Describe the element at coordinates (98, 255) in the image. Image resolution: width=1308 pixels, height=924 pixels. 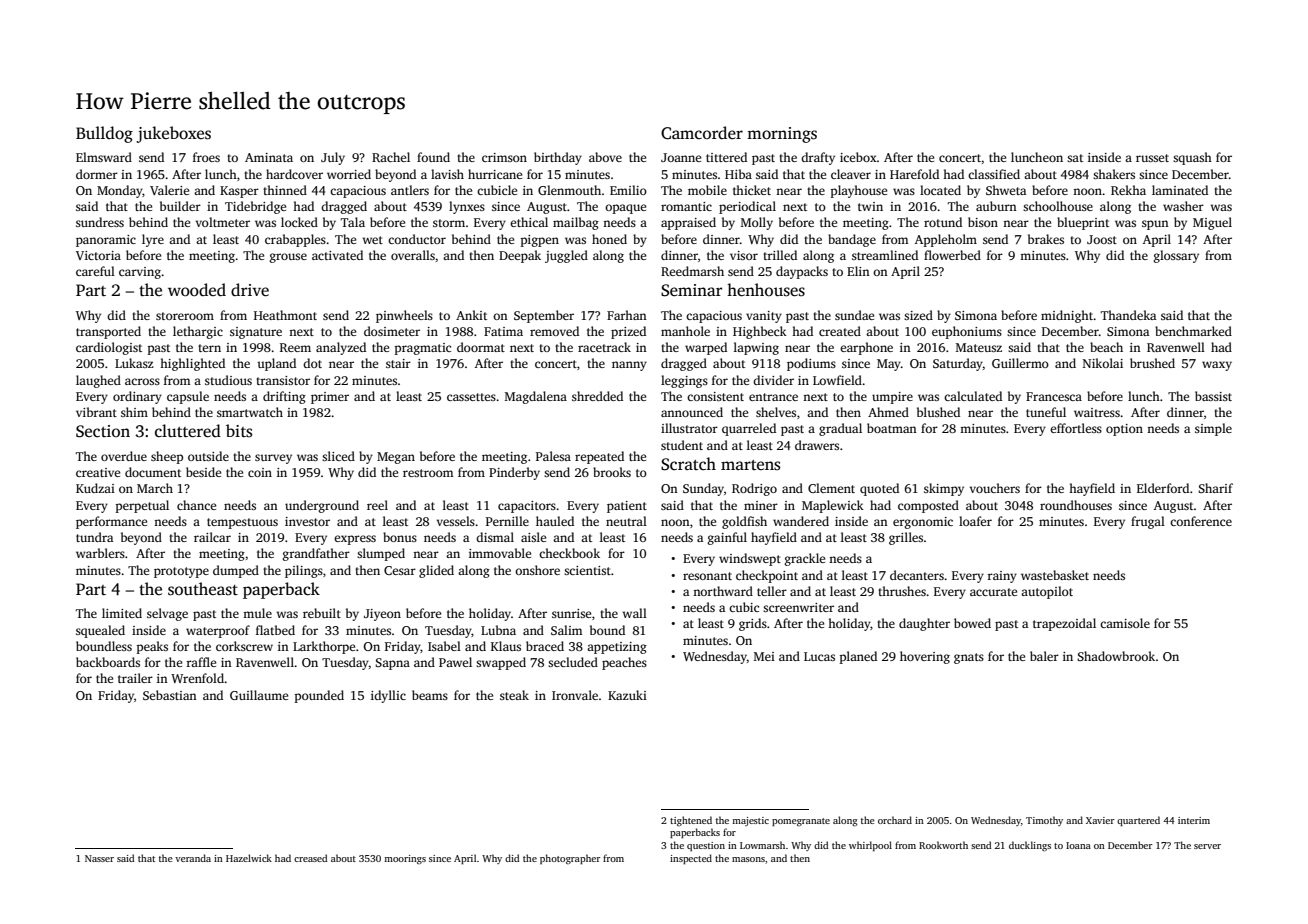
I see `Victoria` at that location.
